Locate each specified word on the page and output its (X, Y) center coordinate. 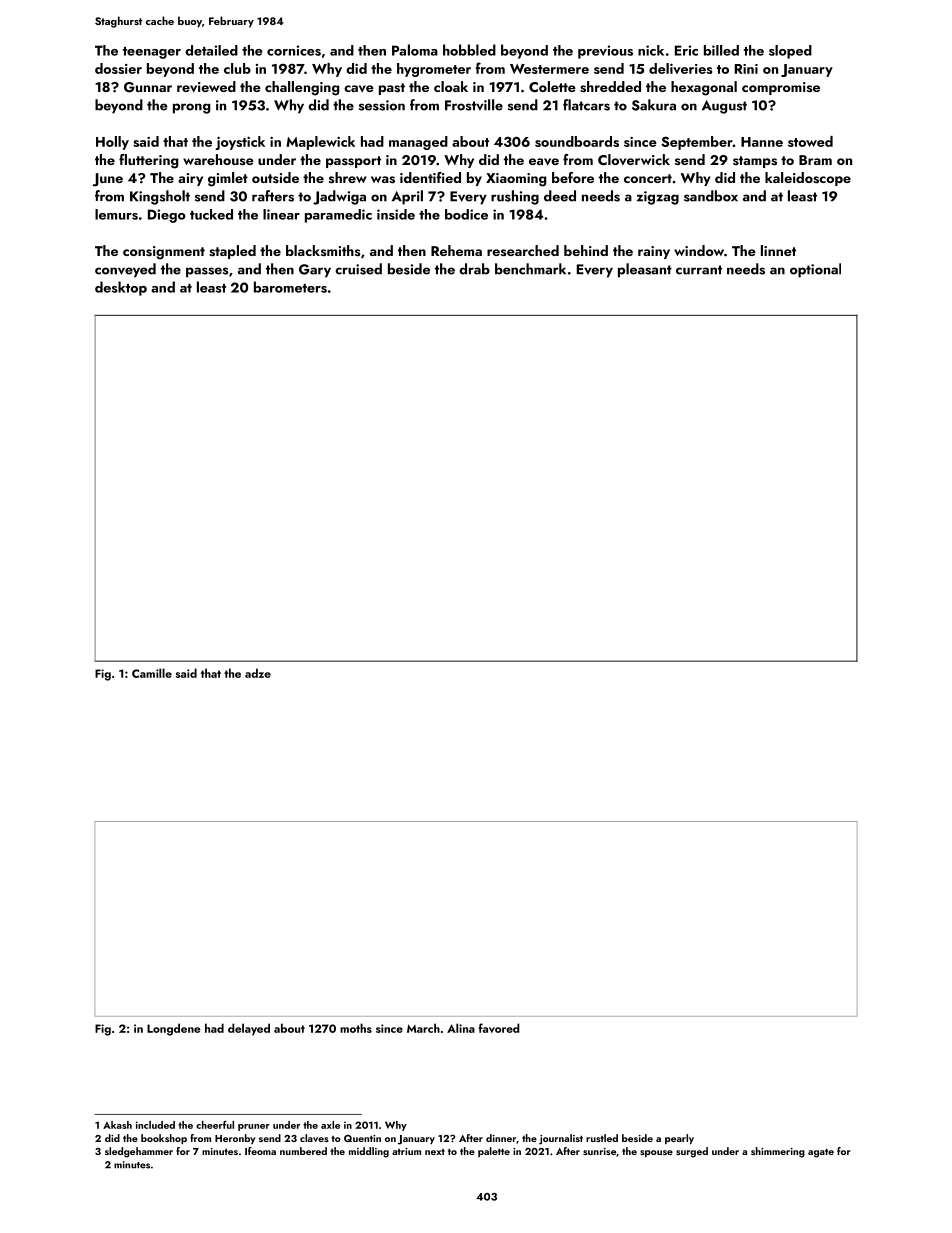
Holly (112, 143)
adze (258, 673)
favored (499, 1028)
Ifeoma (260, 1151)
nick (651, 50)
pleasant (645, 270)
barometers (290, 287)
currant (699, 270)
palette (494, 1152)
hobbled (469, 50)
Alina (461, 1028)
